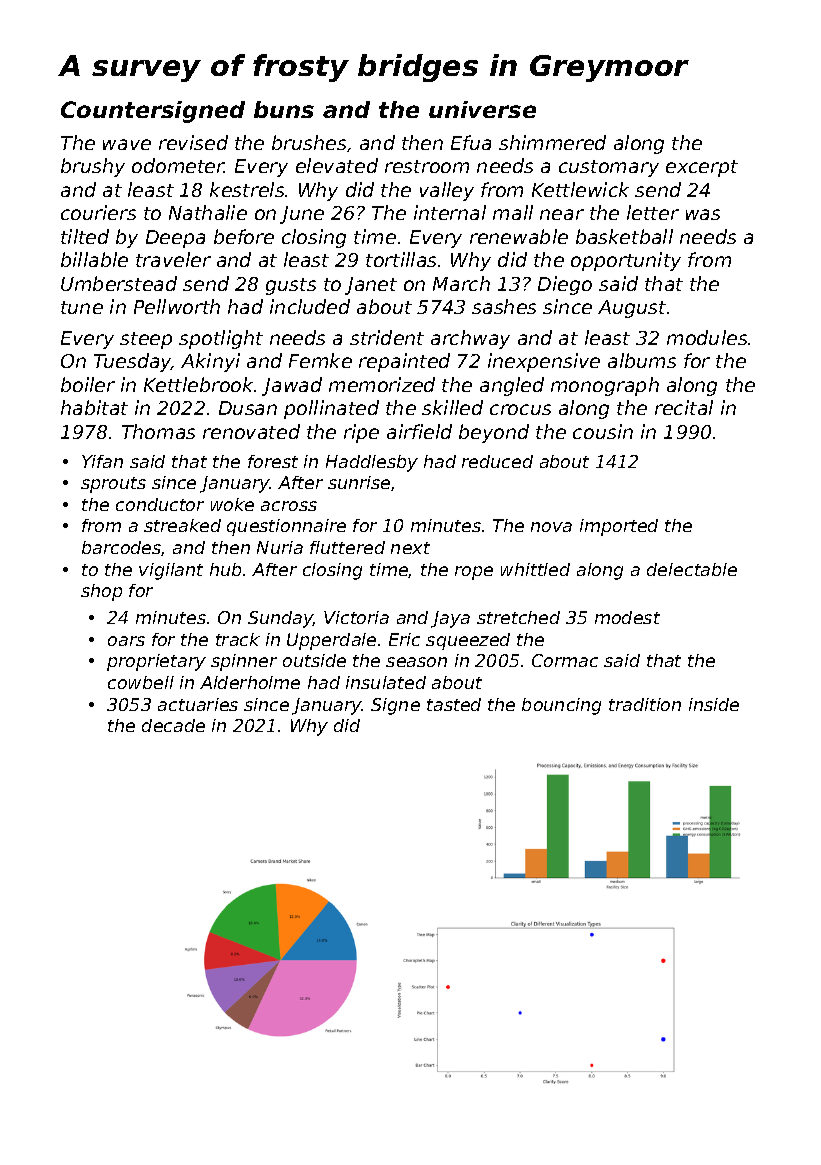 The image size is (821, 1165). What do you see at coordinates (627, 617) in the screenshot?
I see `modest` at bounding box center [627, 617].
